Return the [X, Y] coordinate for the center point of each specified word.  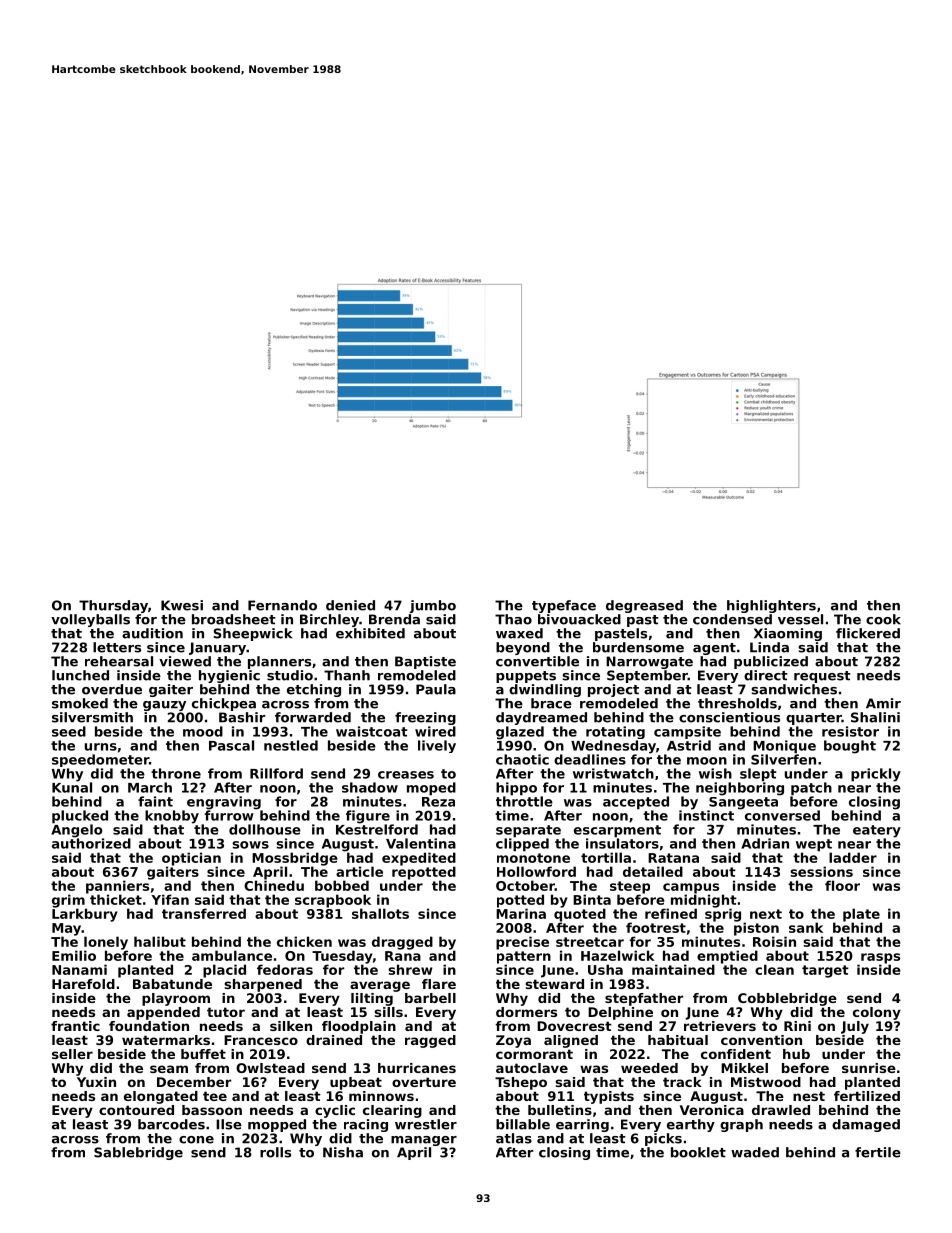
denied [350, 605]
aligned [571, 1041]
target [825, 971]
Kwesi [182, 605]
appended [163, 1013]
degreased [644, 606]
